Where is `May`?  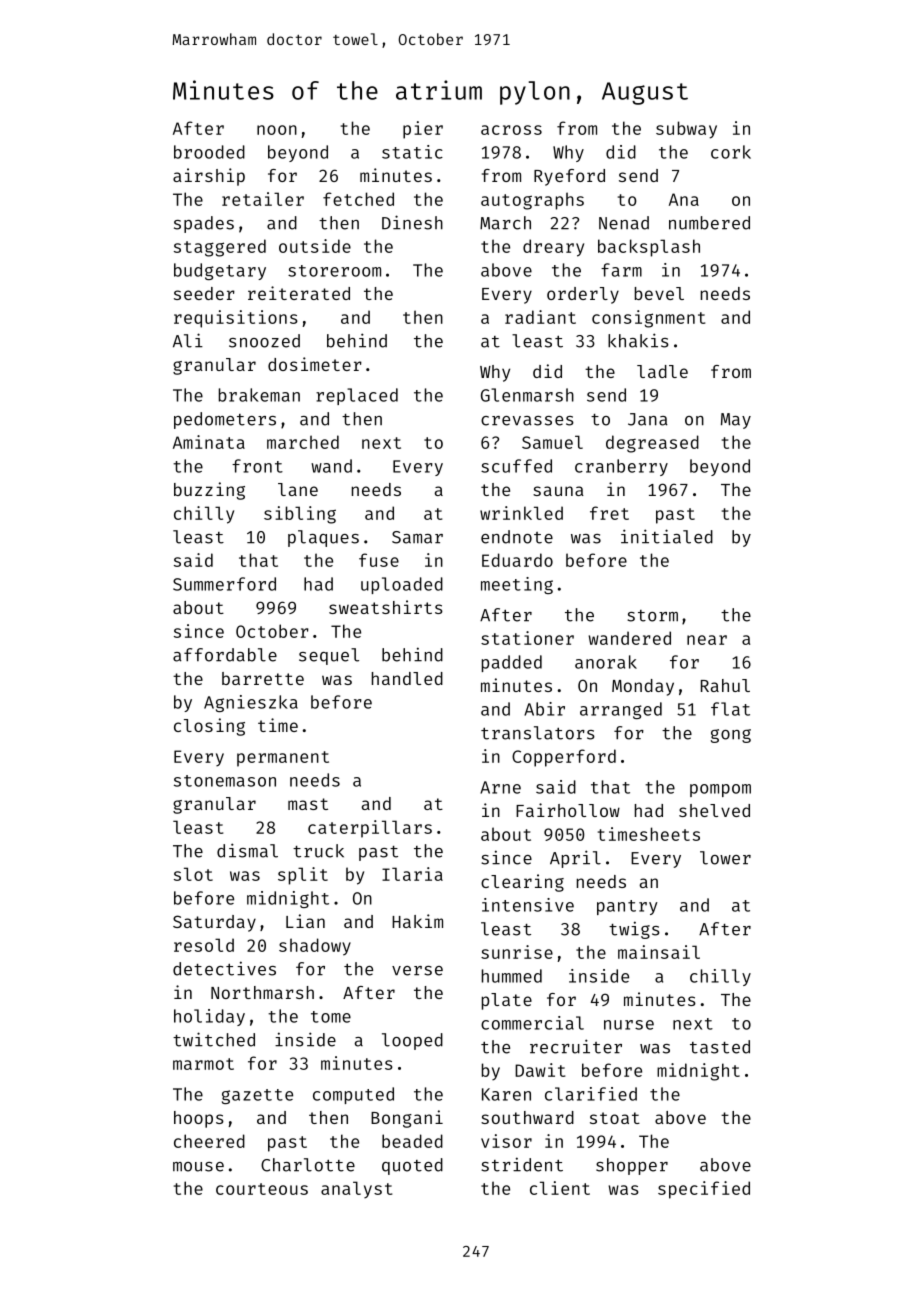 May is located at coordinates (736, 421).
